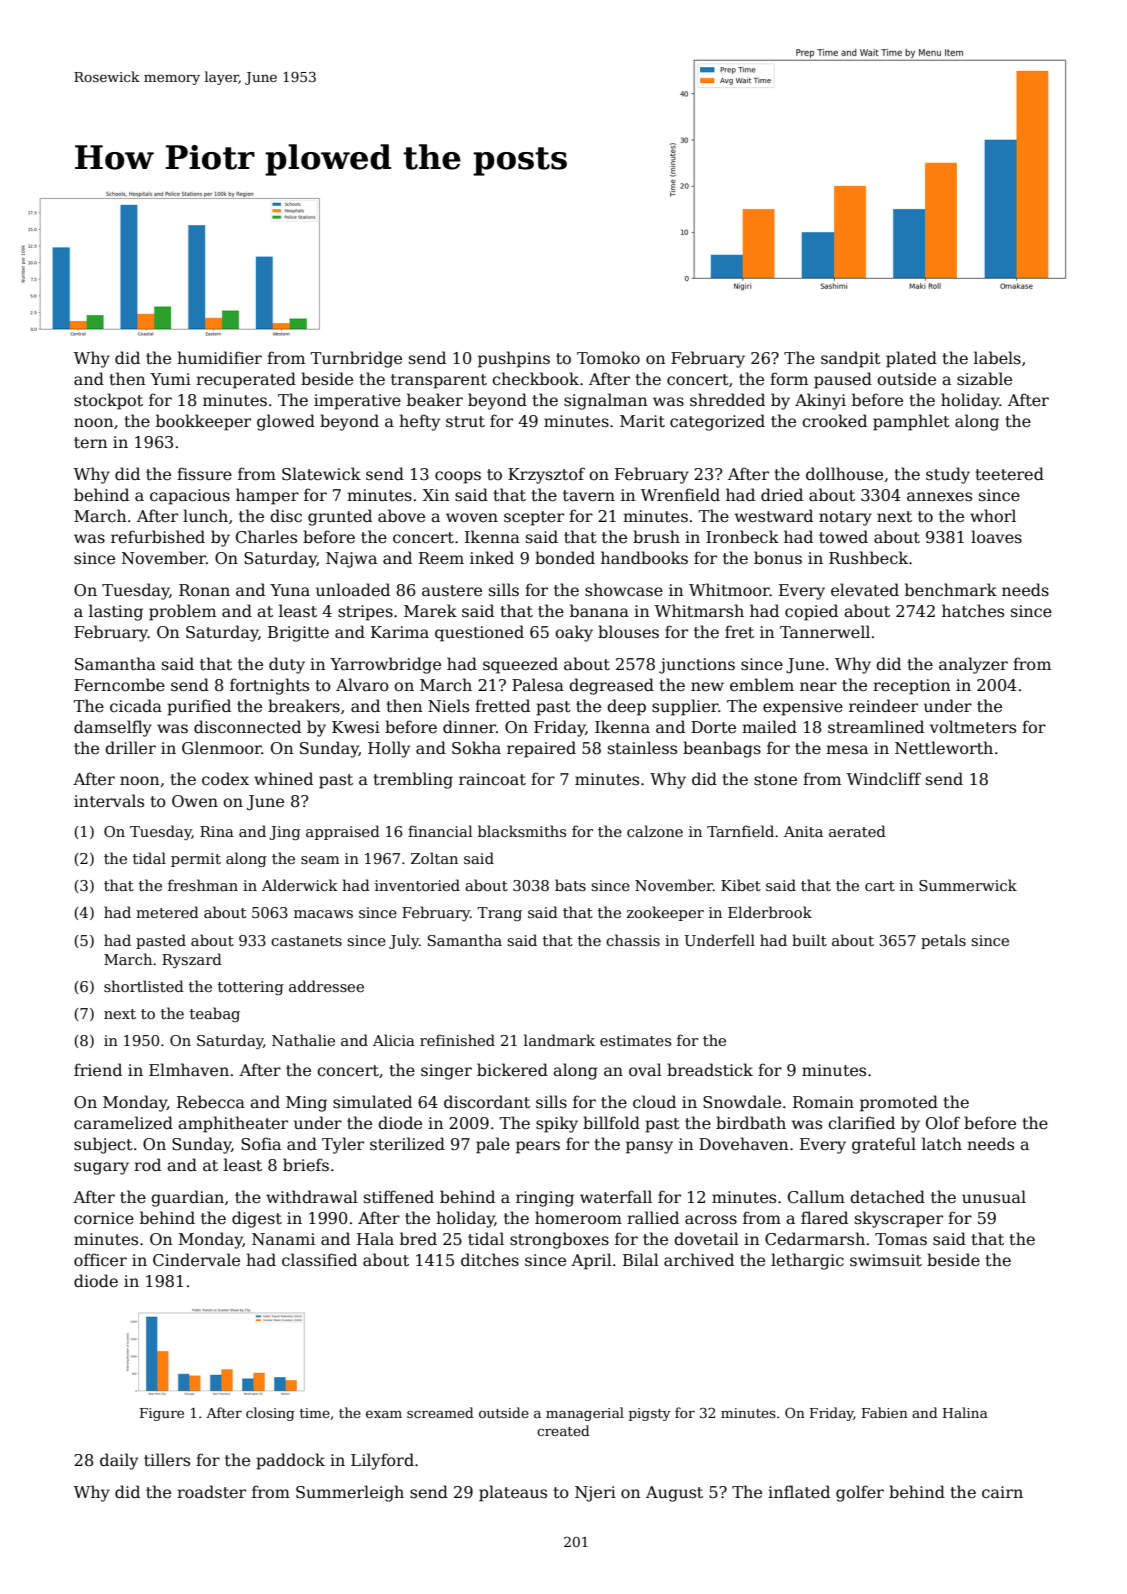 Image resolution: width=1127 pixels, height=1594 pixels. Describe the element at coordinates (270, 1414) in the document. I see `closing` at that location.
